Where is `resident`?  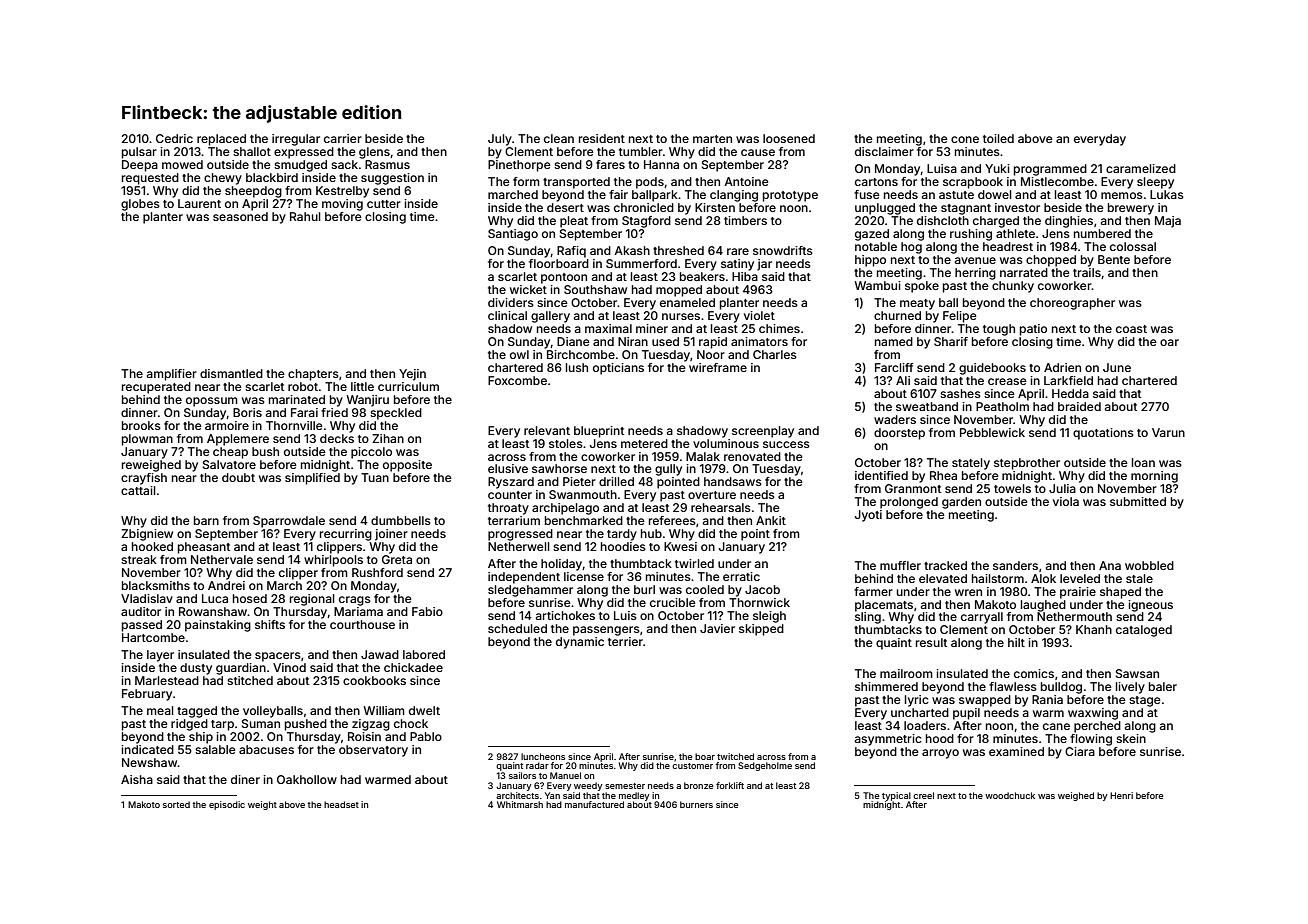 resident is located at coordinates (602, 138).
